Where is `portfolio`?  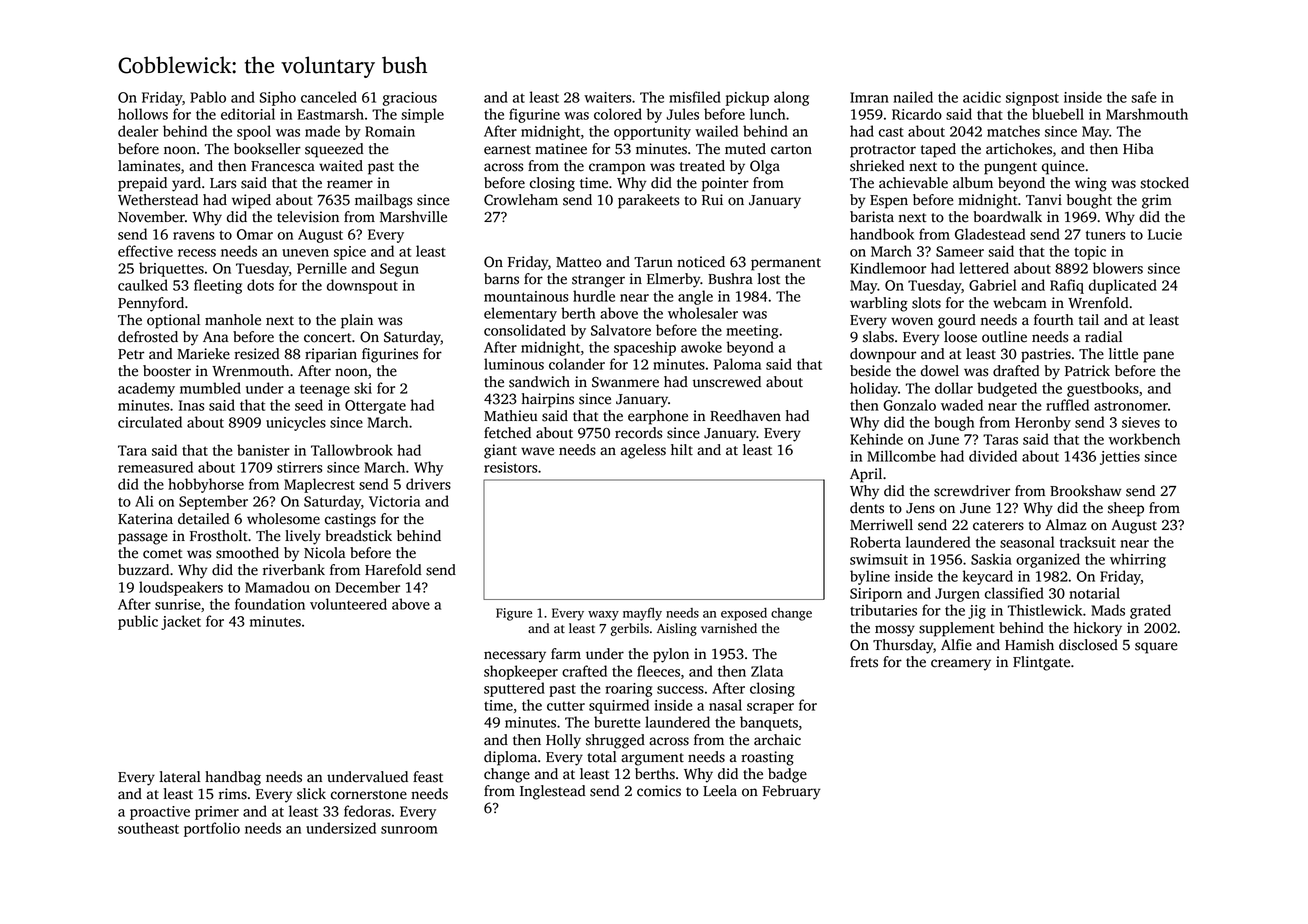 portfolio is located at coordinates (212, 829).
